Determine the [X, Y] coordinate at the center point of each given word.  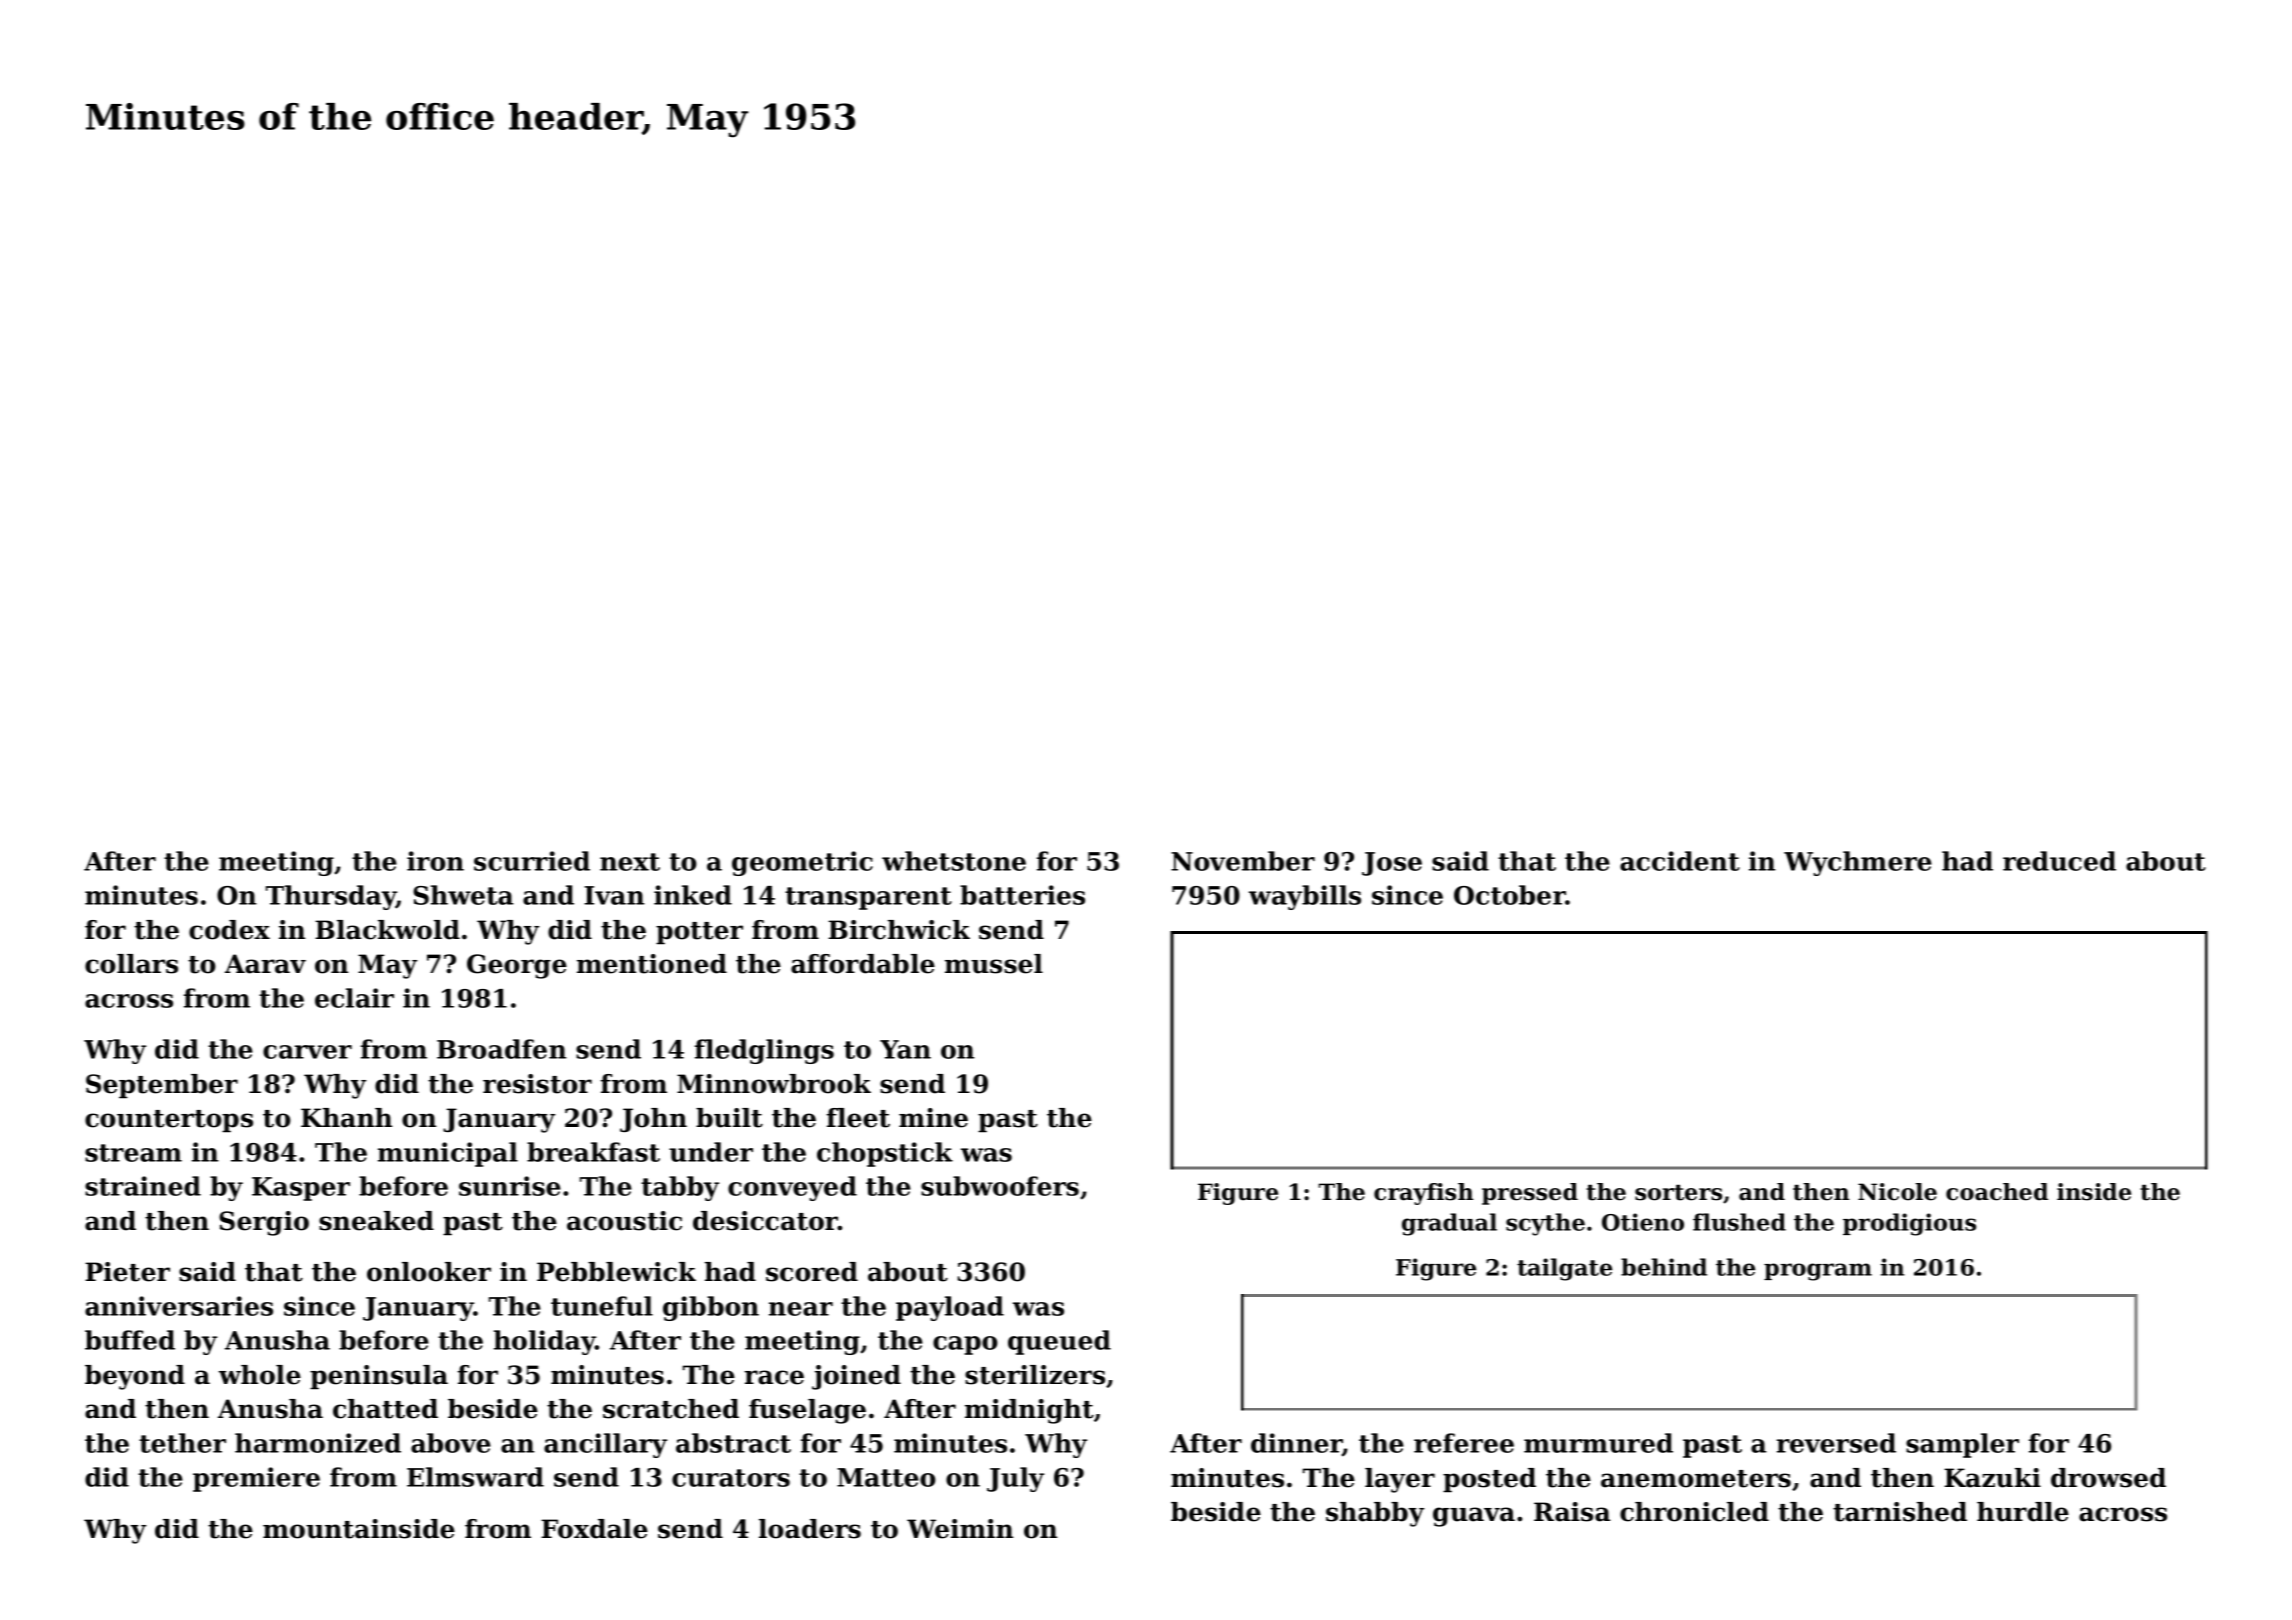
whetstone [954, 861]
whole [260, 1375]
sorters [1678, 1193]
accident [1680, 861]
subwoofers [1000, 1186]
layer [1400, 1480]
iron [435, 861]
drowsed [2108, 1478]
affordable [863, 964]
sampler [1962, 1445]
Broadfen [501, 1049]
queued [1059, 1342]
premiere [256, 1479]
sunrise [510, 1186]
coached [1997, 1192]
